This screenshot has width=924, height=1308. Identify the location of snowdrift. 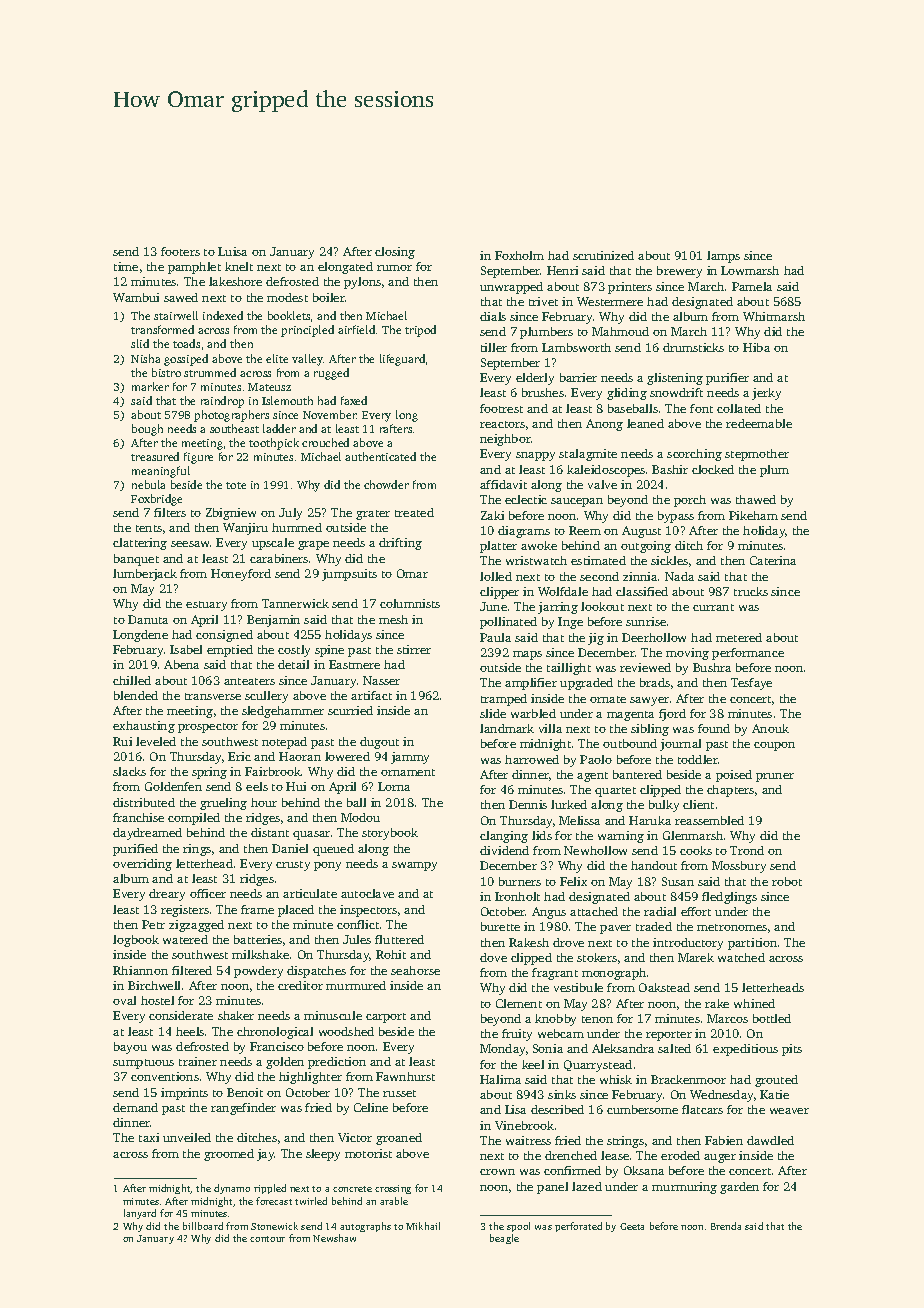
(676, 392).
